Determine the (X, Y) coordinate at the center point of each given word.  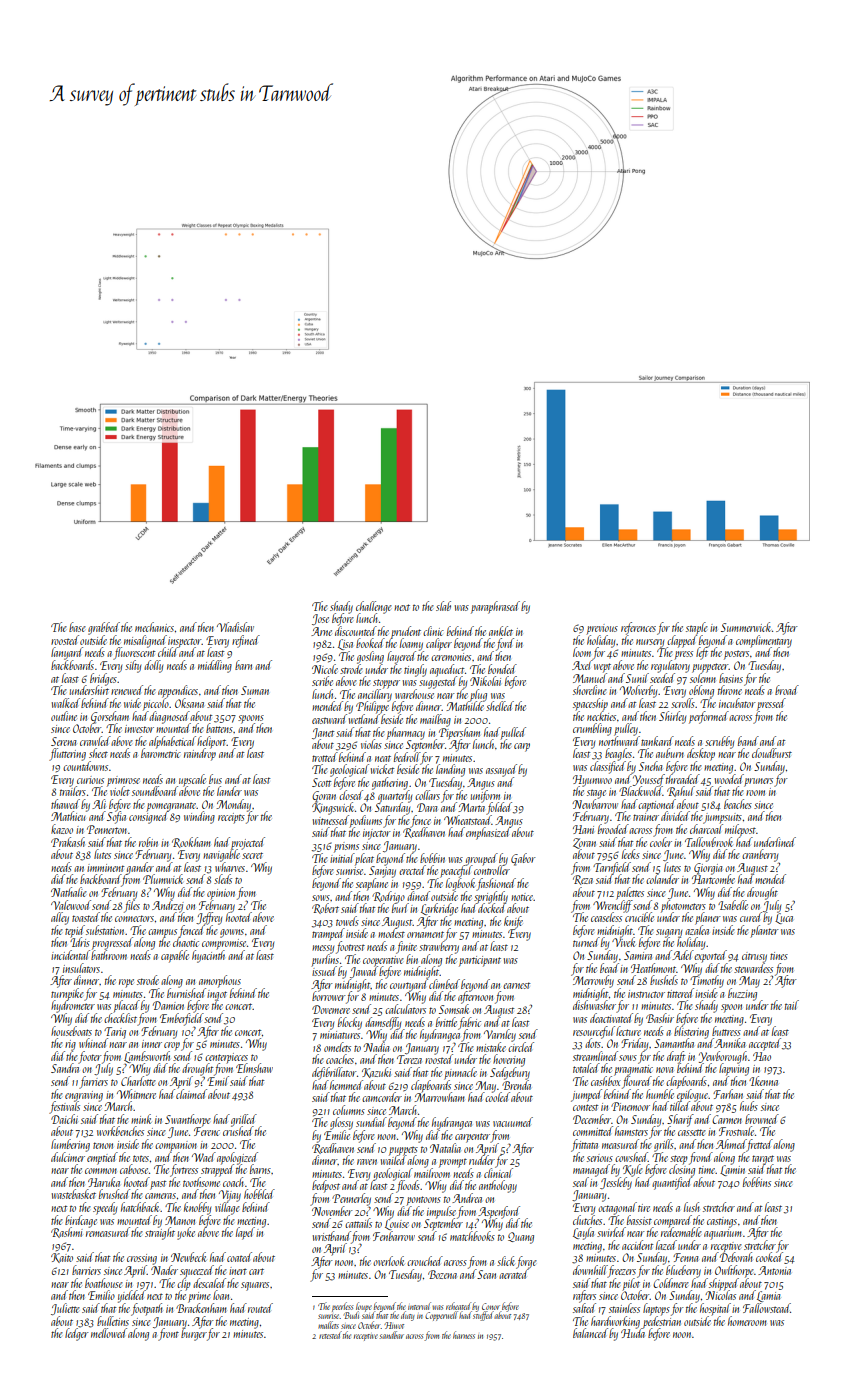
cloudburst (772, 753)
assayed (501, 770)
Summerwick (746, 627)
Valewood (71, 905)
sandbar (391, 1335)
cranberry (760, 855)
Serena (63, 741)
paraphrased (495, 607)
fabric (470, 1023)
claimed (191, 1094)
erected (412, 870)
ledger (77, 1334)
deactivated (611, 1018)
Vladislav (235, 627)
